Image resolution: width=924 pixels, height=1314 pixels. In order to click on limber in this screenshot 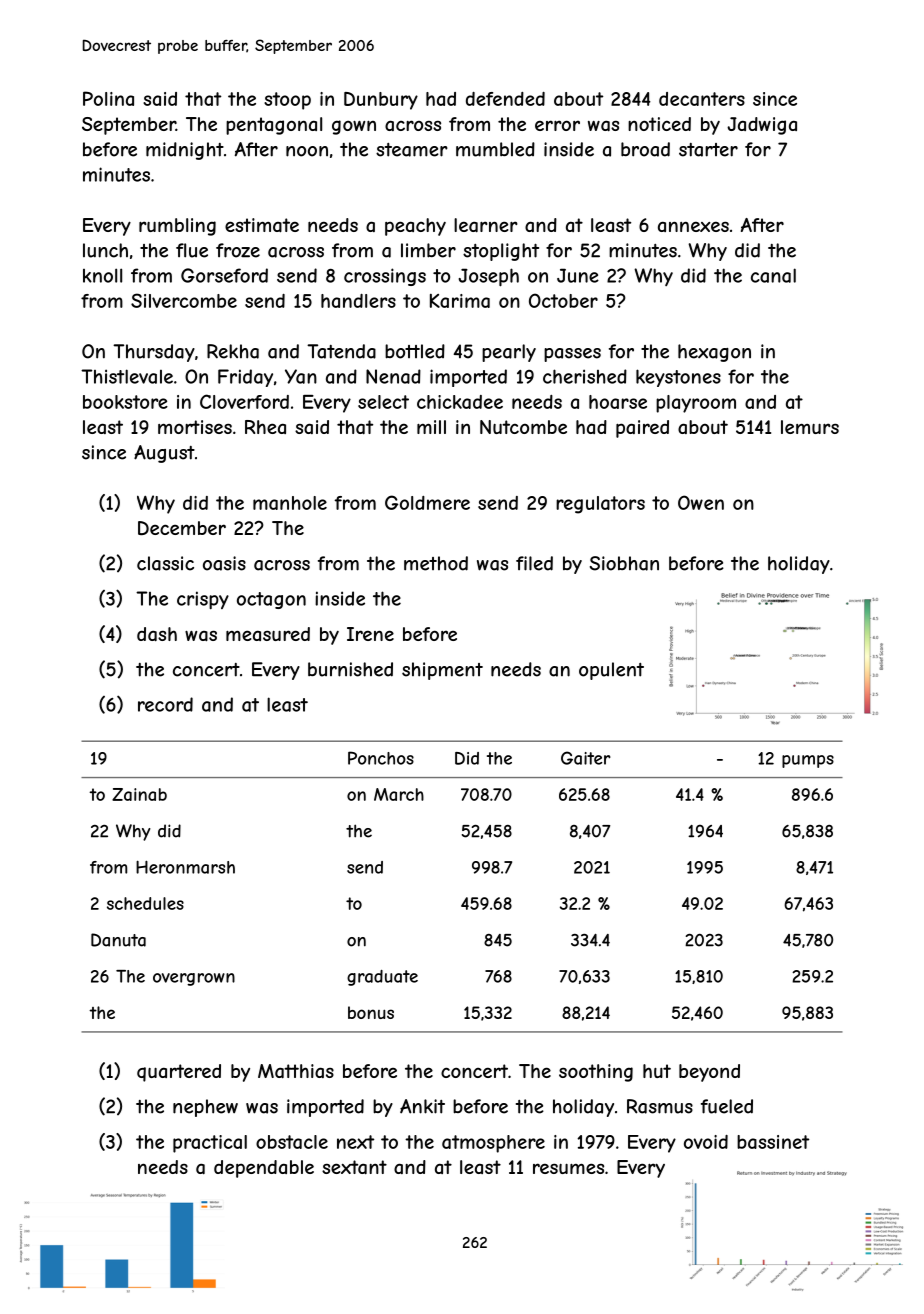, I will do `click(428, 250)`.
